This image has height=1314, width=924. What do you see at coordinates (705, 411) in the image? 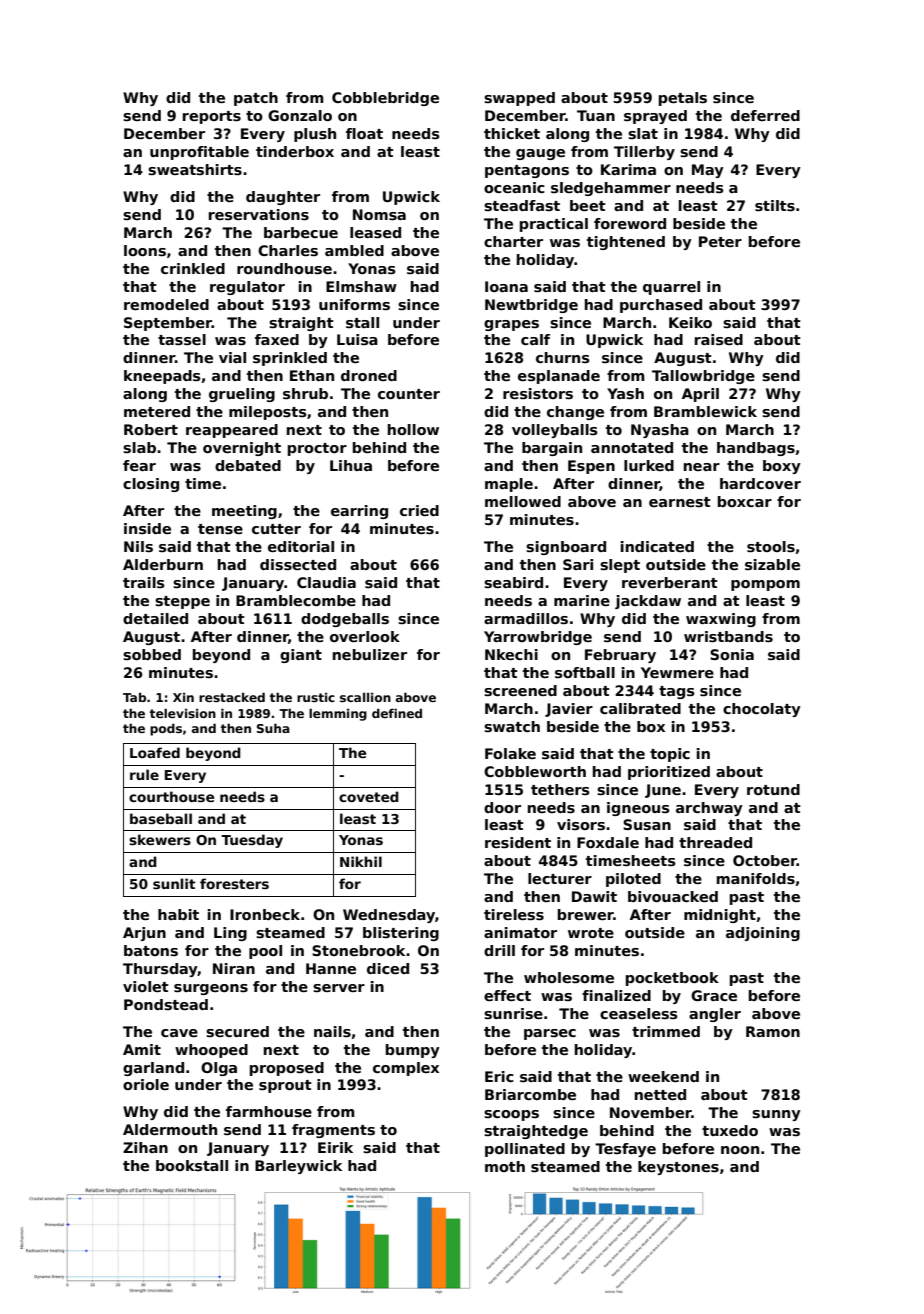
I see `Bramblewick` at bounding box center [705, 411].
